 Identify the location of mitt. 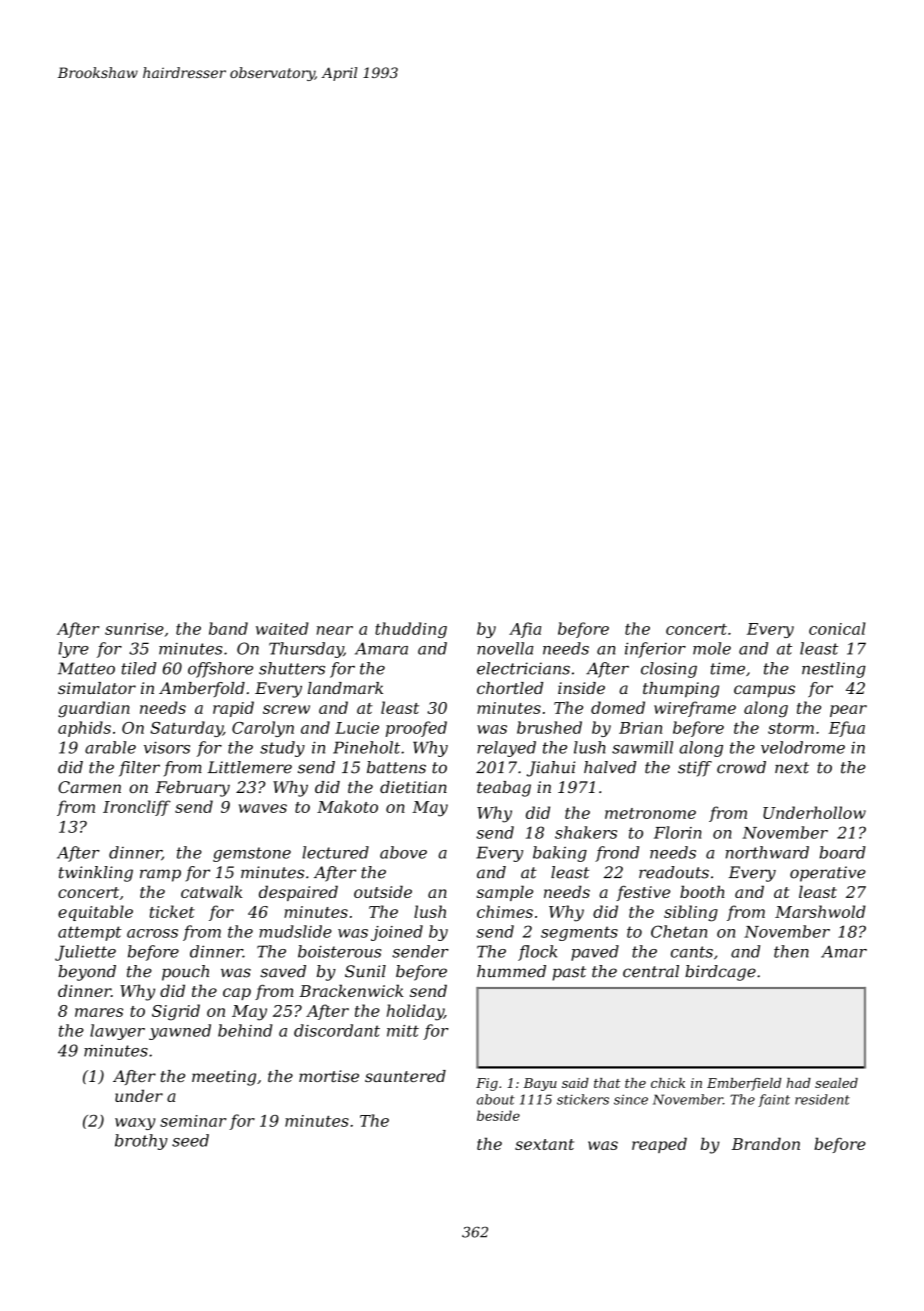
(403, 1031).
